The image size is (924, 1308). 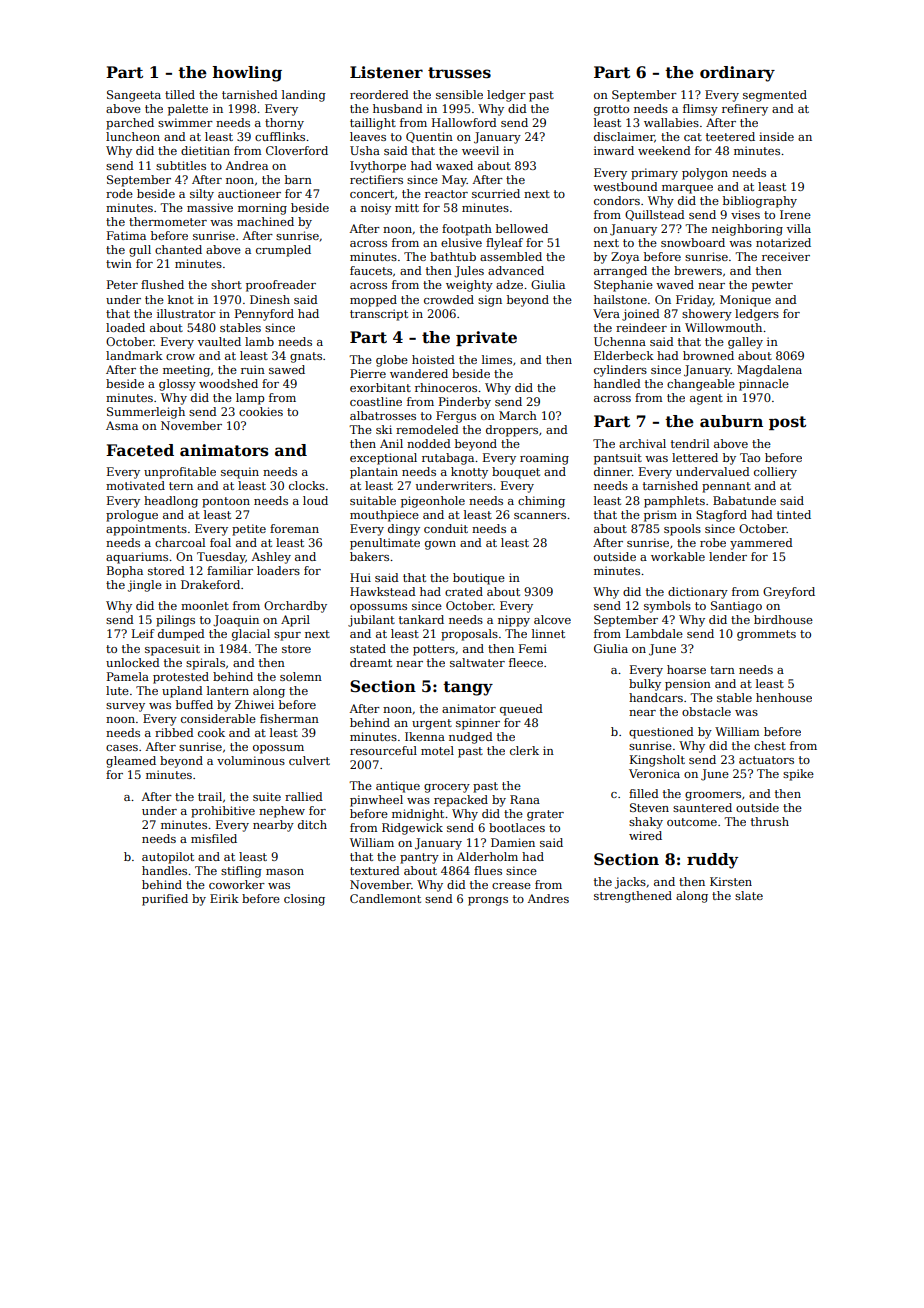 I want to click on handled, so click(x=617, y=383).
